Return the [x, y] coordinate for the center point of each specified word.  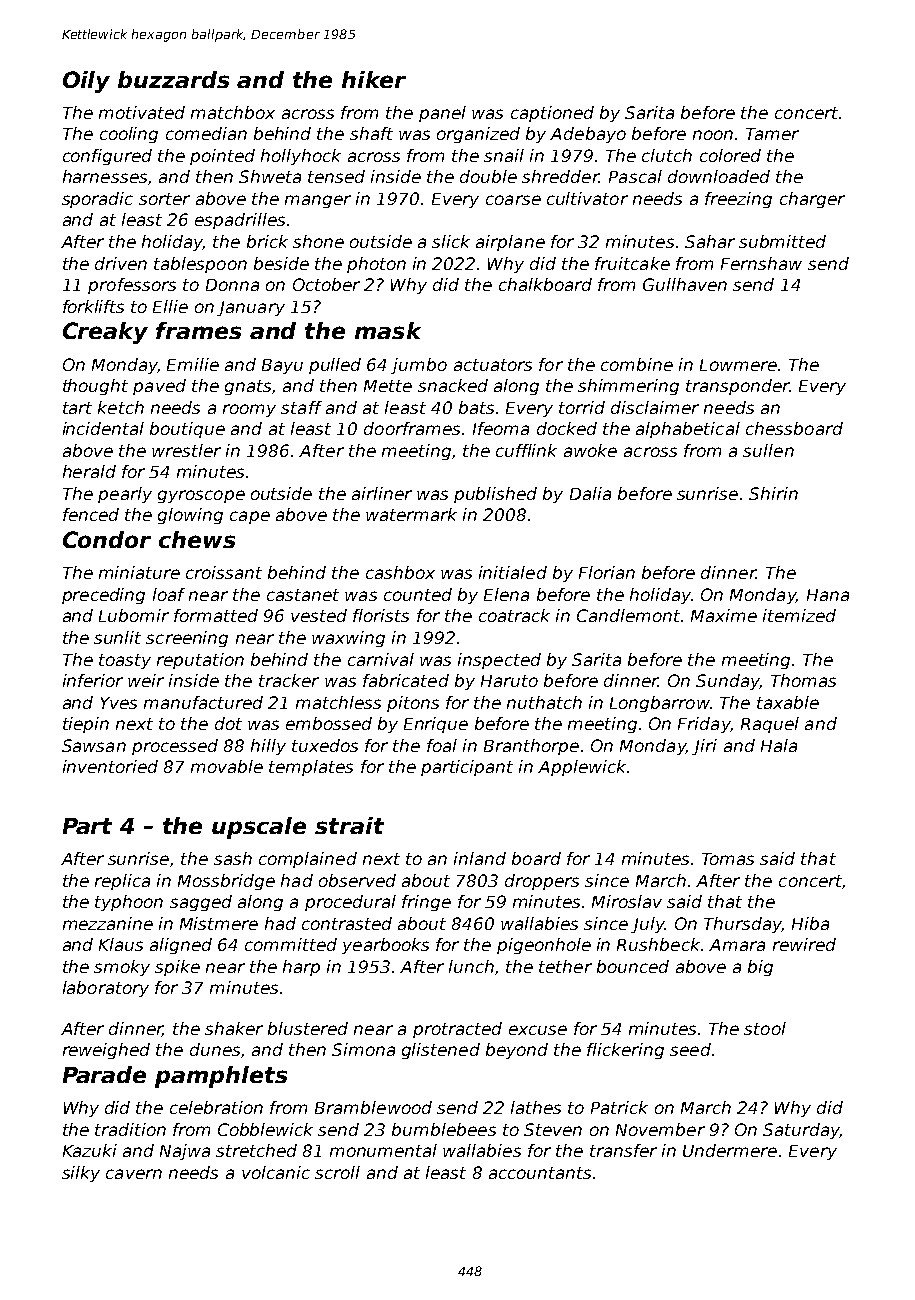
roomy [249, 410]
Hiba [810, 923]
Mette [388, 386]
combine [637, 364]
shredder [560, 176]
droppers [542, 882]
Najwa [185, 1152]
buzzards [173, 79]
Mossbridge [226, 882]
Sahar [710, 241]
